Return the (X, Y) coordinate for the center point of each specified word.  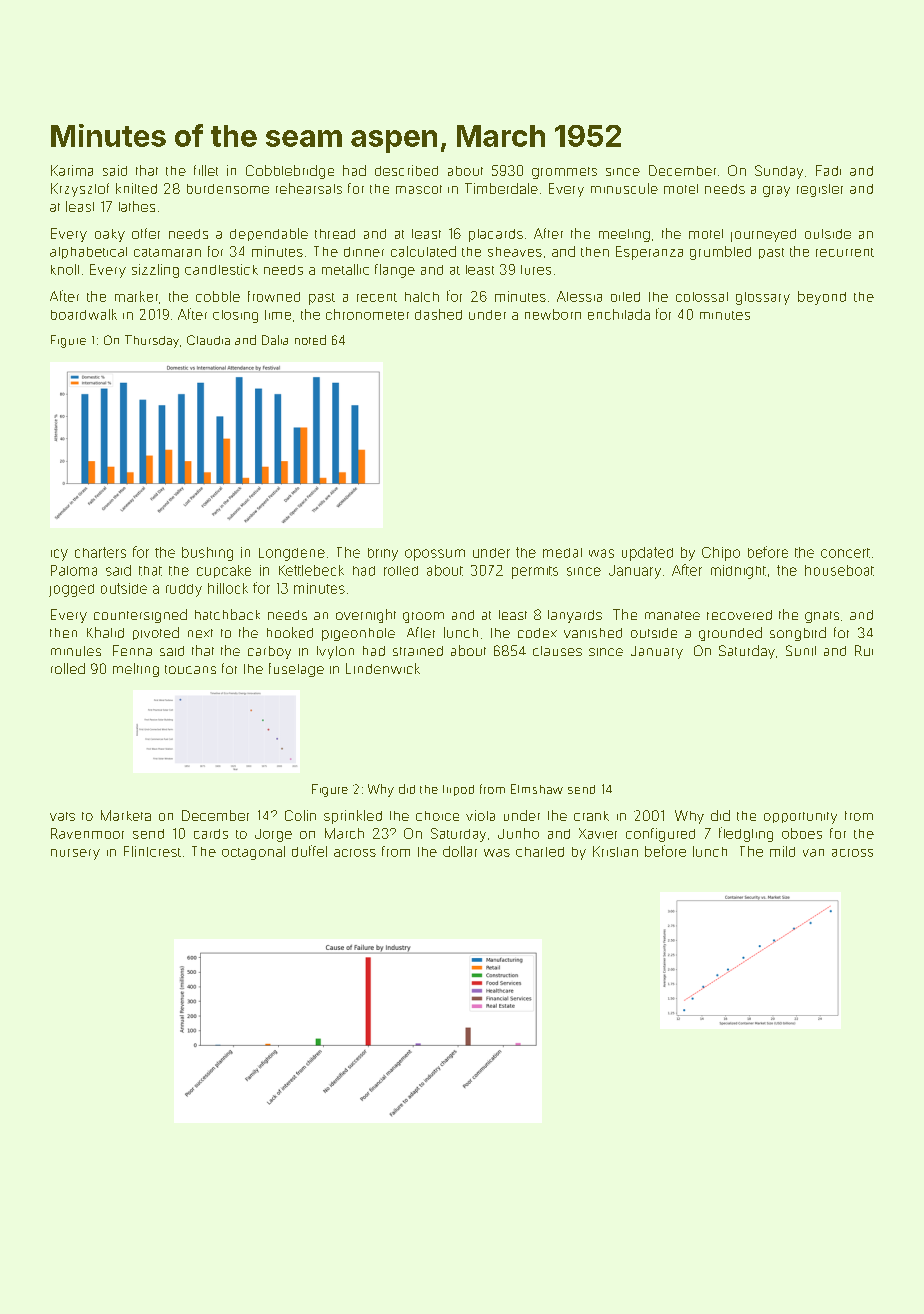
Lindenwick (383, 668)
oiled (625, 297)
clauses (557, 651)
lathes (137, 206)
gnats (822, 617)
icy (59, 555)
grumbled (720, 253)
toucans (190, 669)
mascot (419, 189)
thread (335, 234)
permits (535, 572)
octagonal (253, 853)
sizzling (155, 271)
